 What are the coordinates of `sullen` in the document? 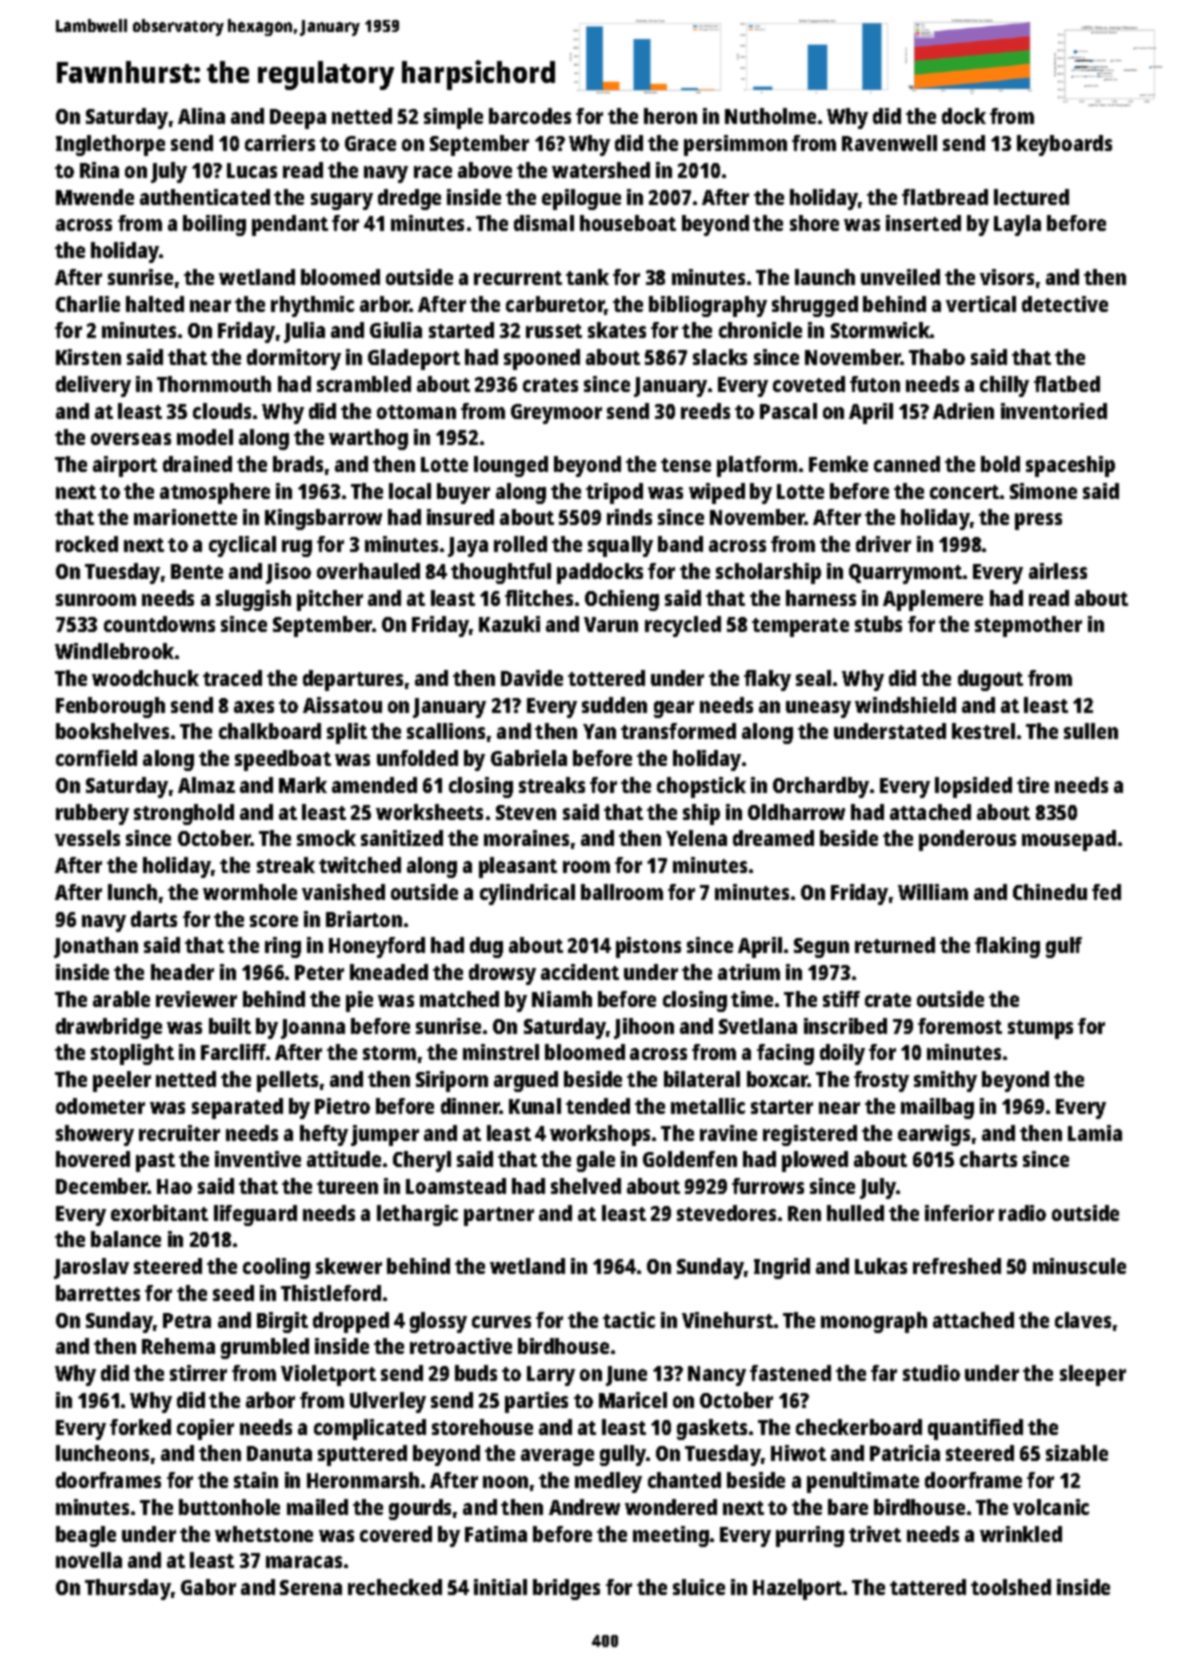 It's located at (1091, 731).
